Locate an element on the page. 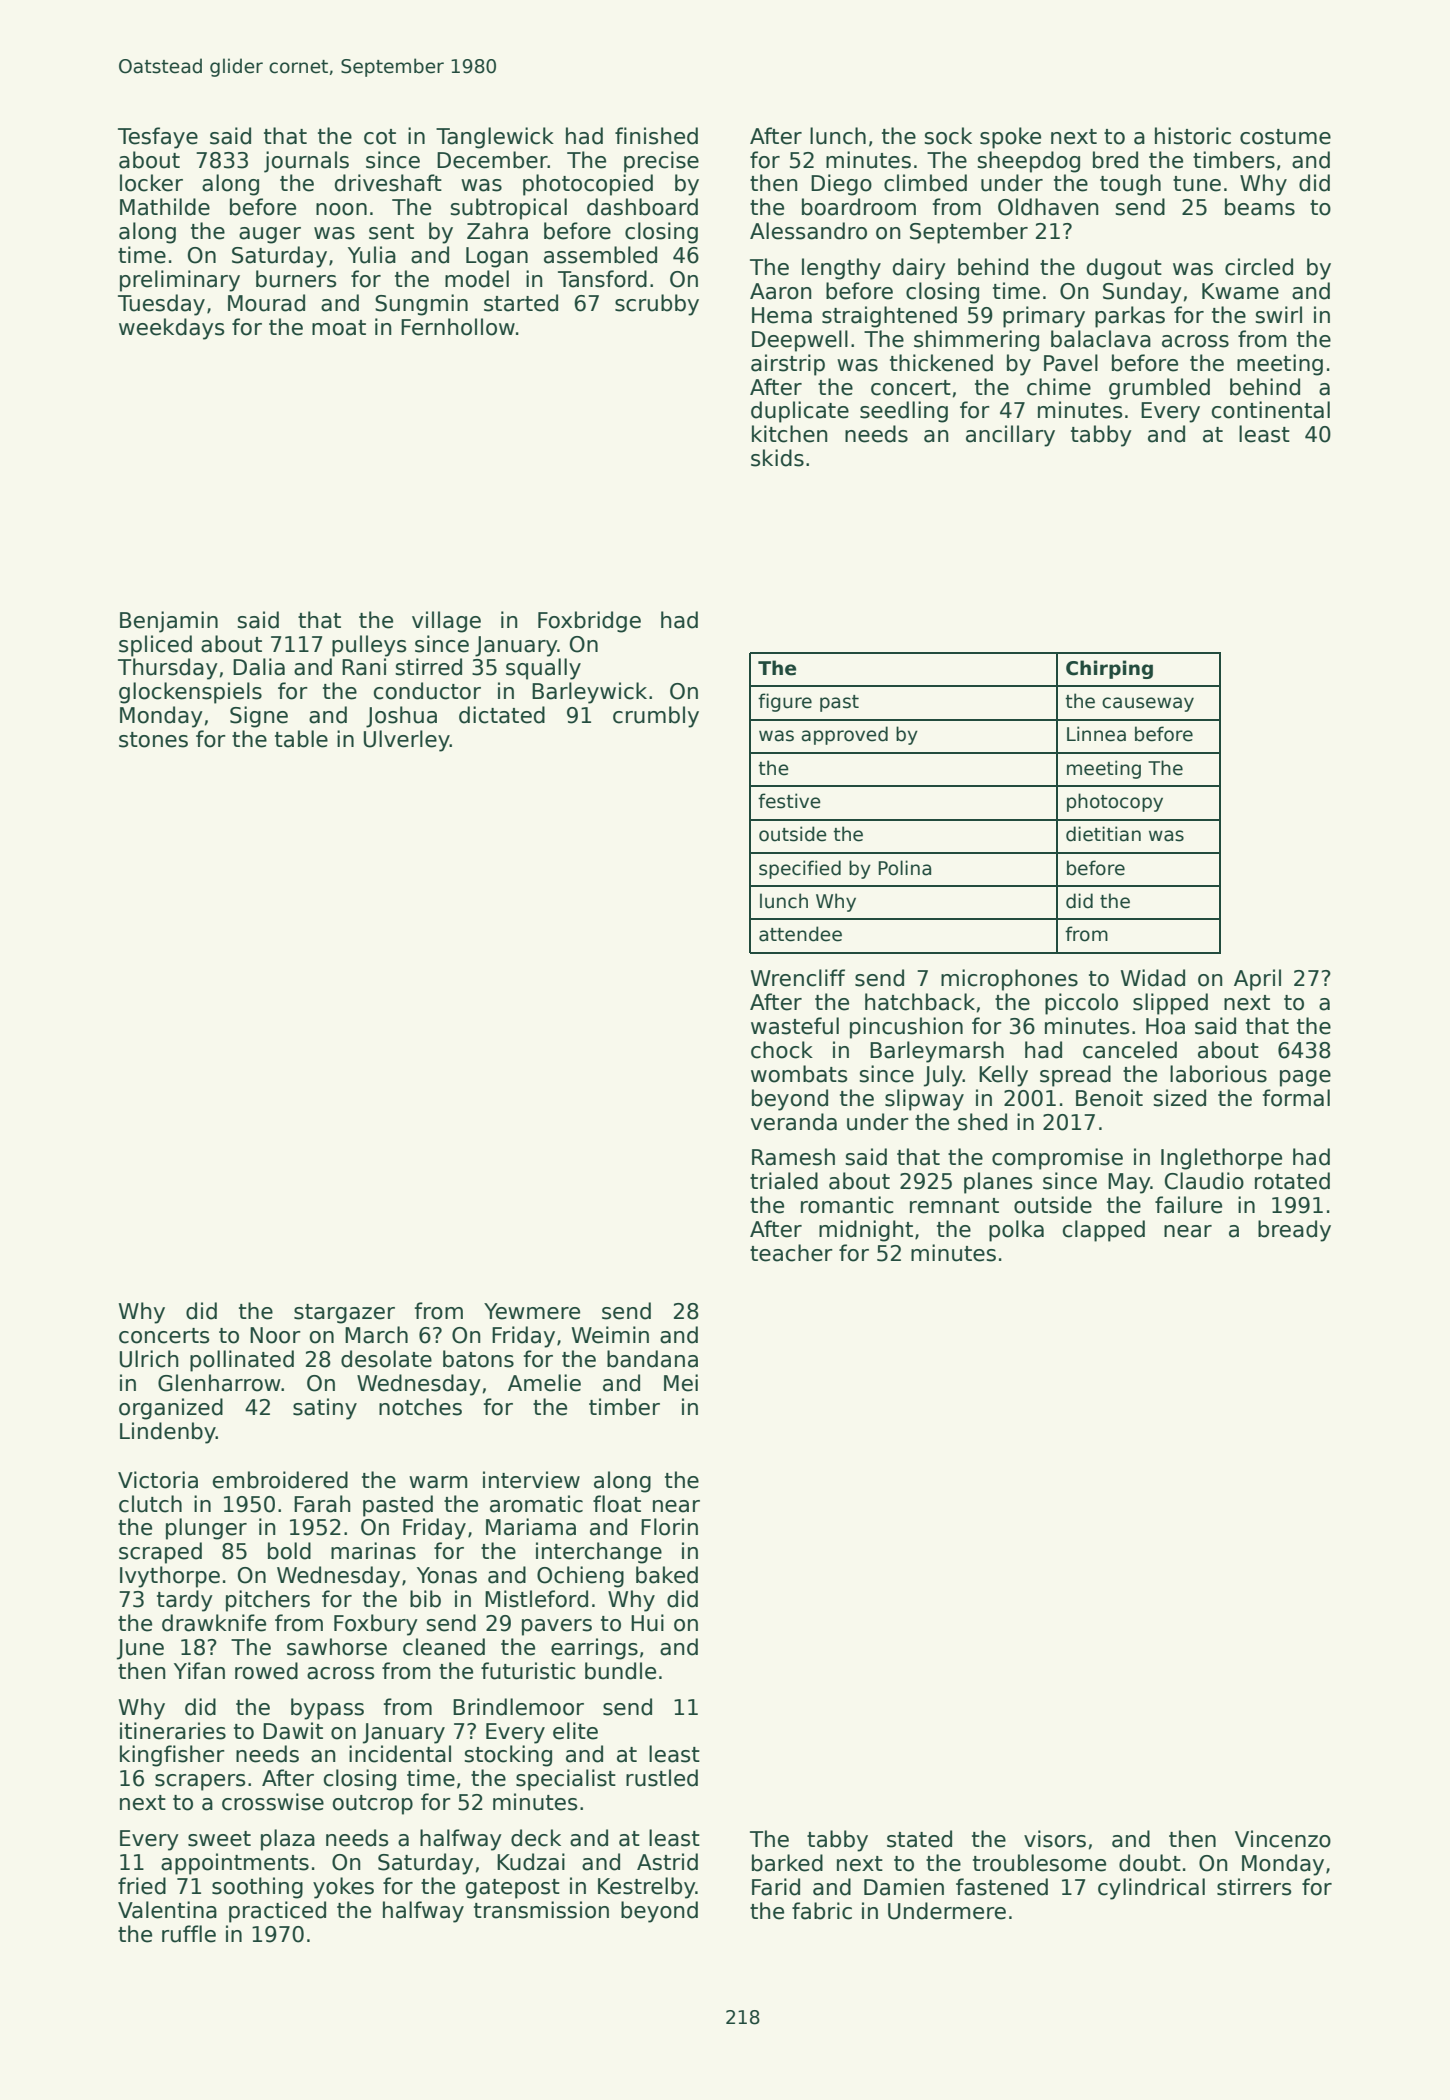 This image has height=2100, width=1450. cot is located at coordinates (380, 137).
